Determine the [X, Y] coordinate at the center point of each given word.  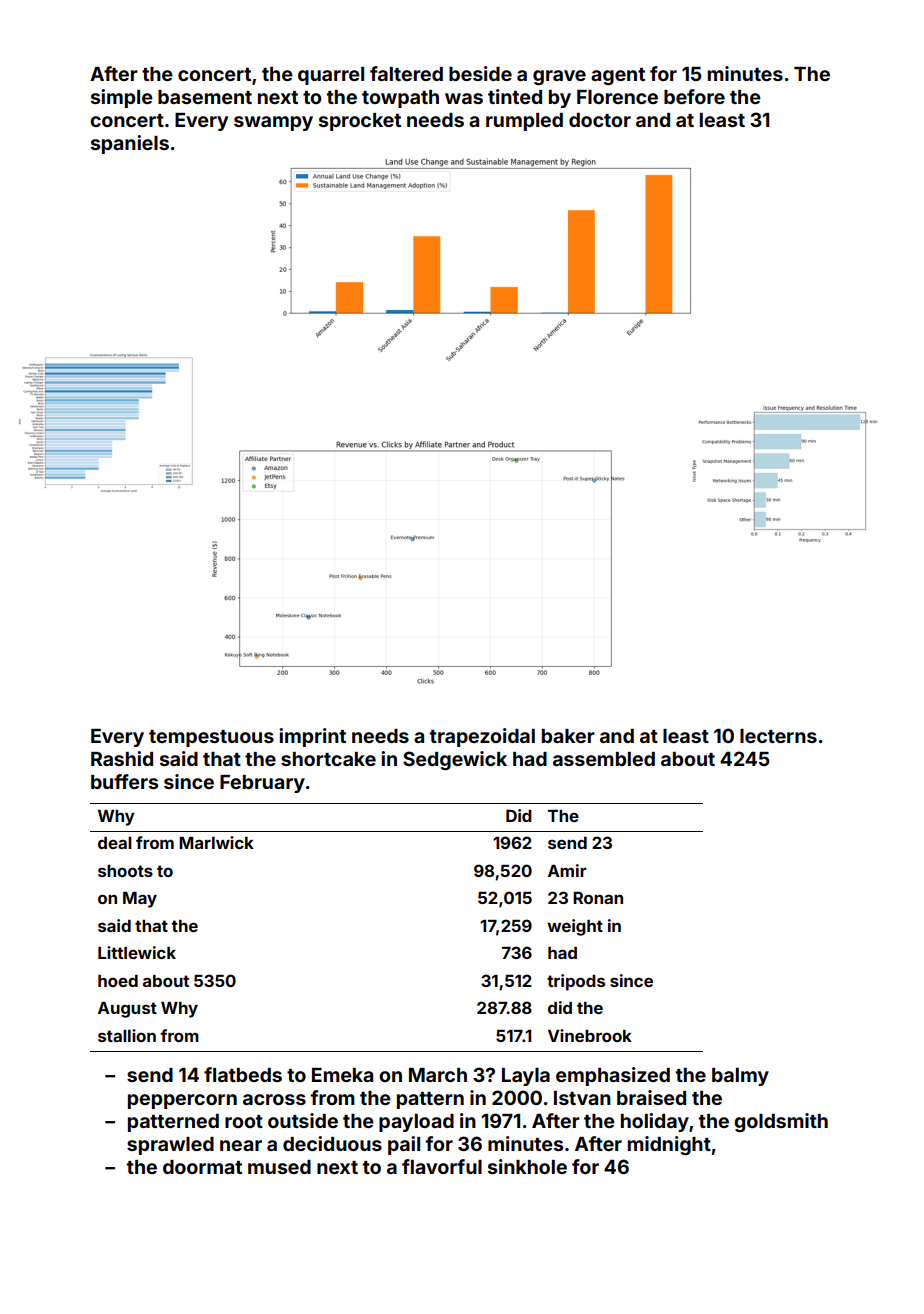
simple [122, 98]
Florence [617, 97]
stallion [127, 1035]
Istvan [582, 1098]
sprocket [360, 122]
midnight [669, 1145]
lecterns [778, 736]
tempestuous [211, 738]
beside [480, 73]
